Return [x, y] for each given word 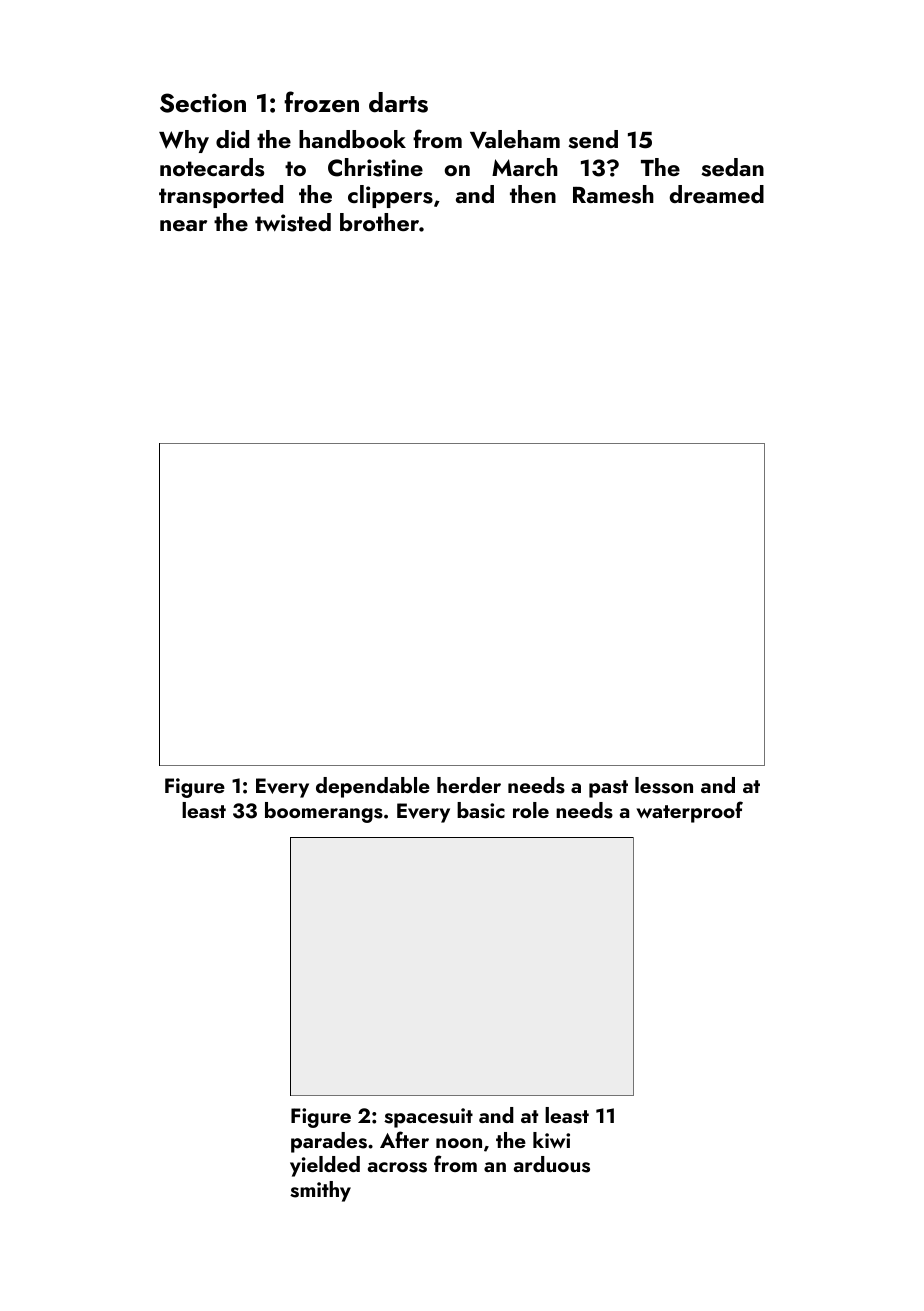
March [525, 167]
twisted [293, 222]
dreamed [716, 194]
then [533, 194]
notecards [212, 167]
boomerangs [324, 812]
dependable [373, 787]
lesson [664, 785]
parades [329, 1142]
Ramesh [613, 194]
